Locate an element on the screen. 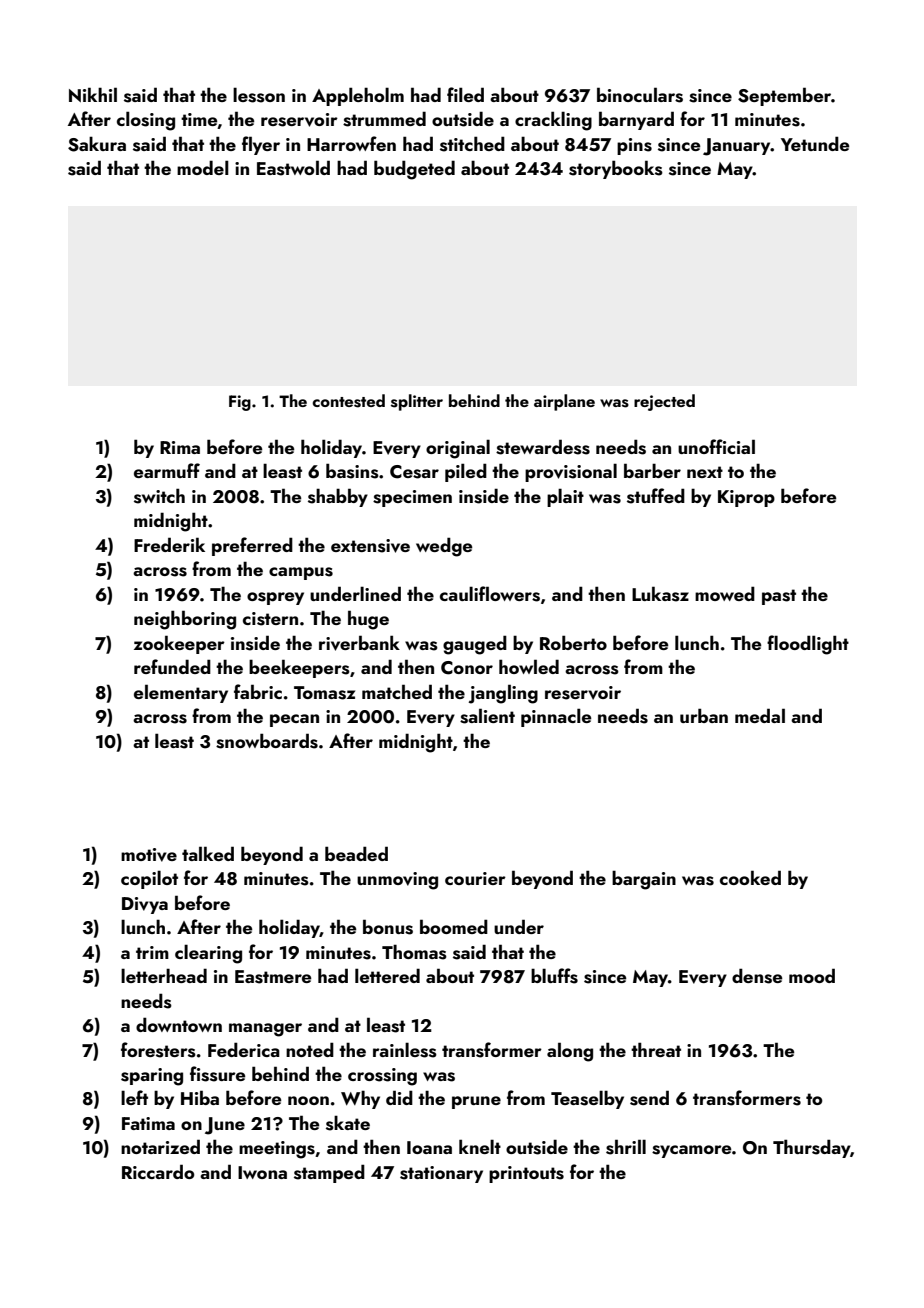  sycamore is located at coordinates (691, 1151).
